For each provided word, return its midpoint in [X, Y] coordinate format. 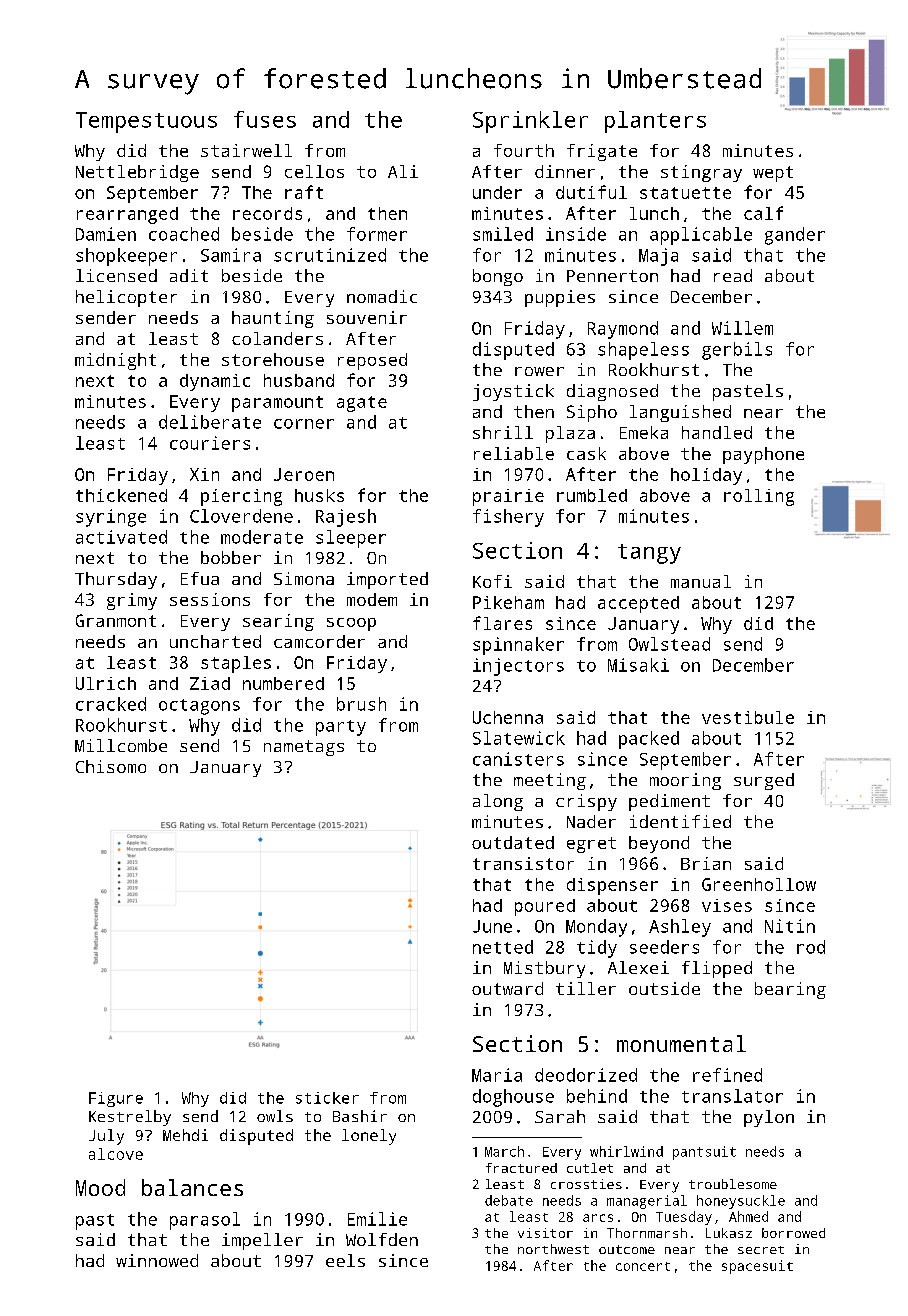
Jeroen [304, 474]
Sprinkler [530, 122]
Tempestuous [146, 122]
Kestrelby [130, 1118]
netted [503, 947]
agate [362, 404]
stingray [701, 173]
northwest [553, 1249]
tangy [649, 554]
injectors [518, 667]
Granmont [116, 620]
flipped [717, 969]
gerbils [737, 351]
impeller [262, 1241]
